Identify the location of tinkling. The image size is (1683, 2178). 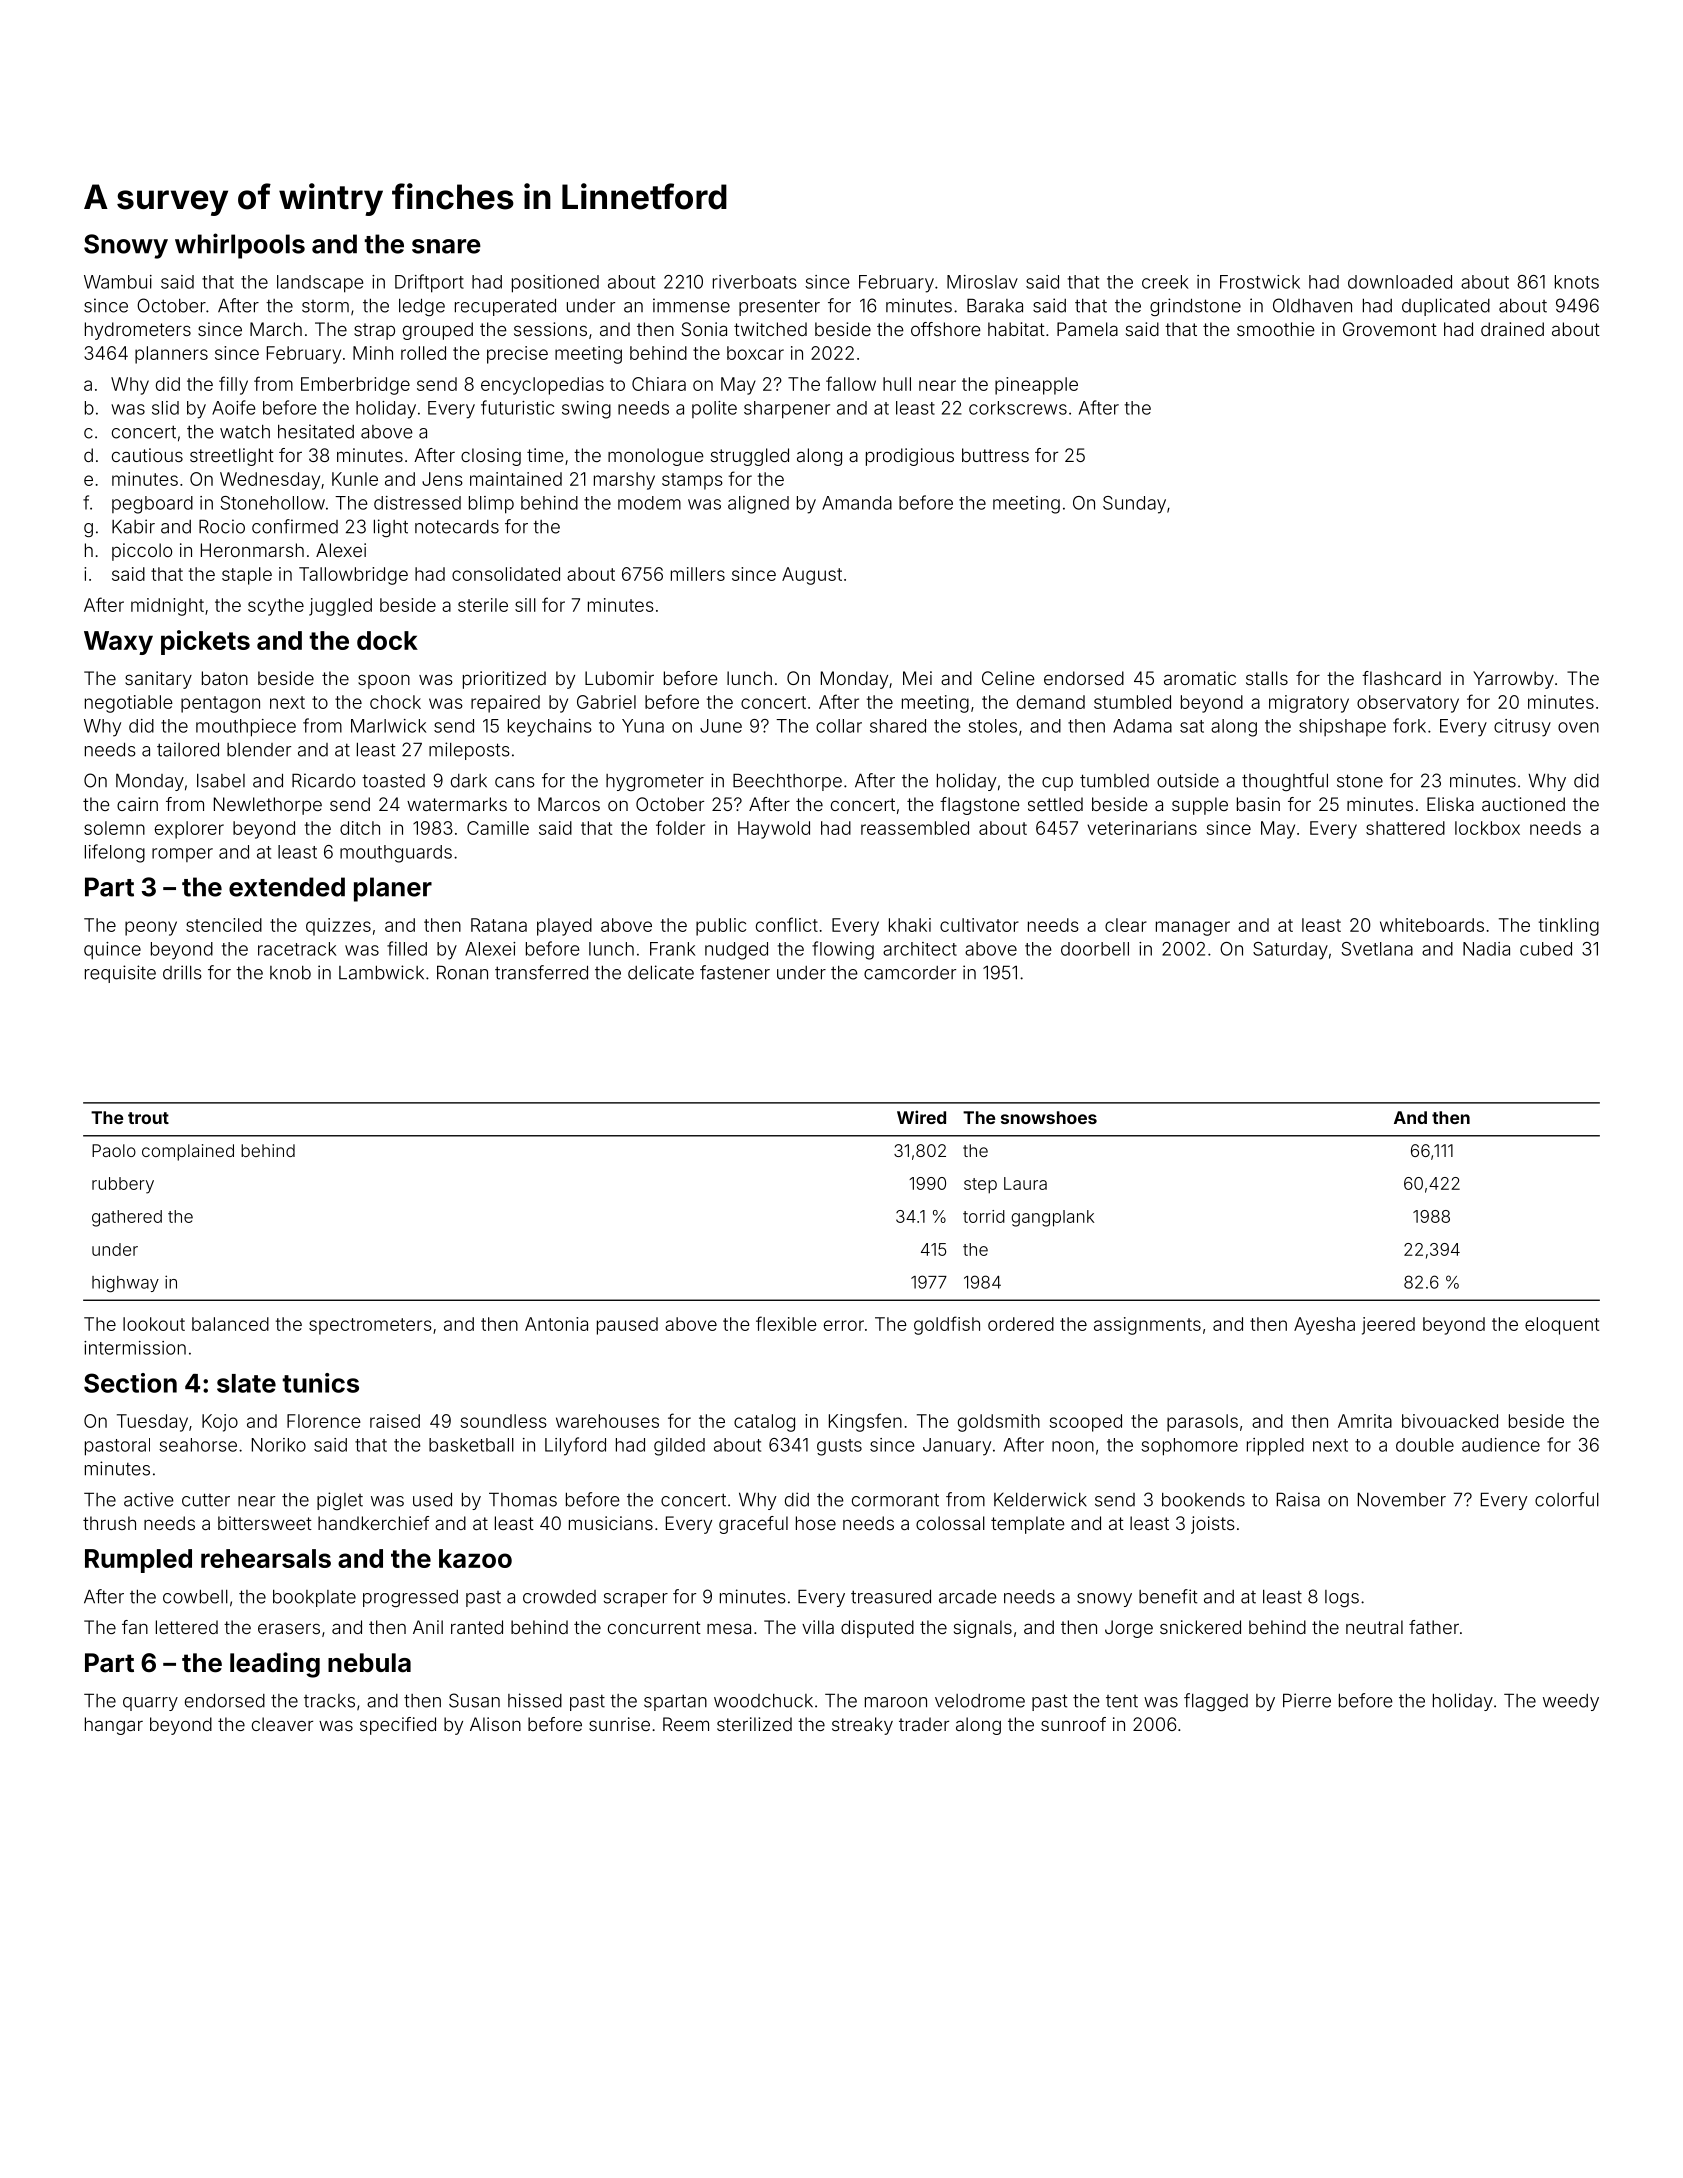
(1569, 927).
